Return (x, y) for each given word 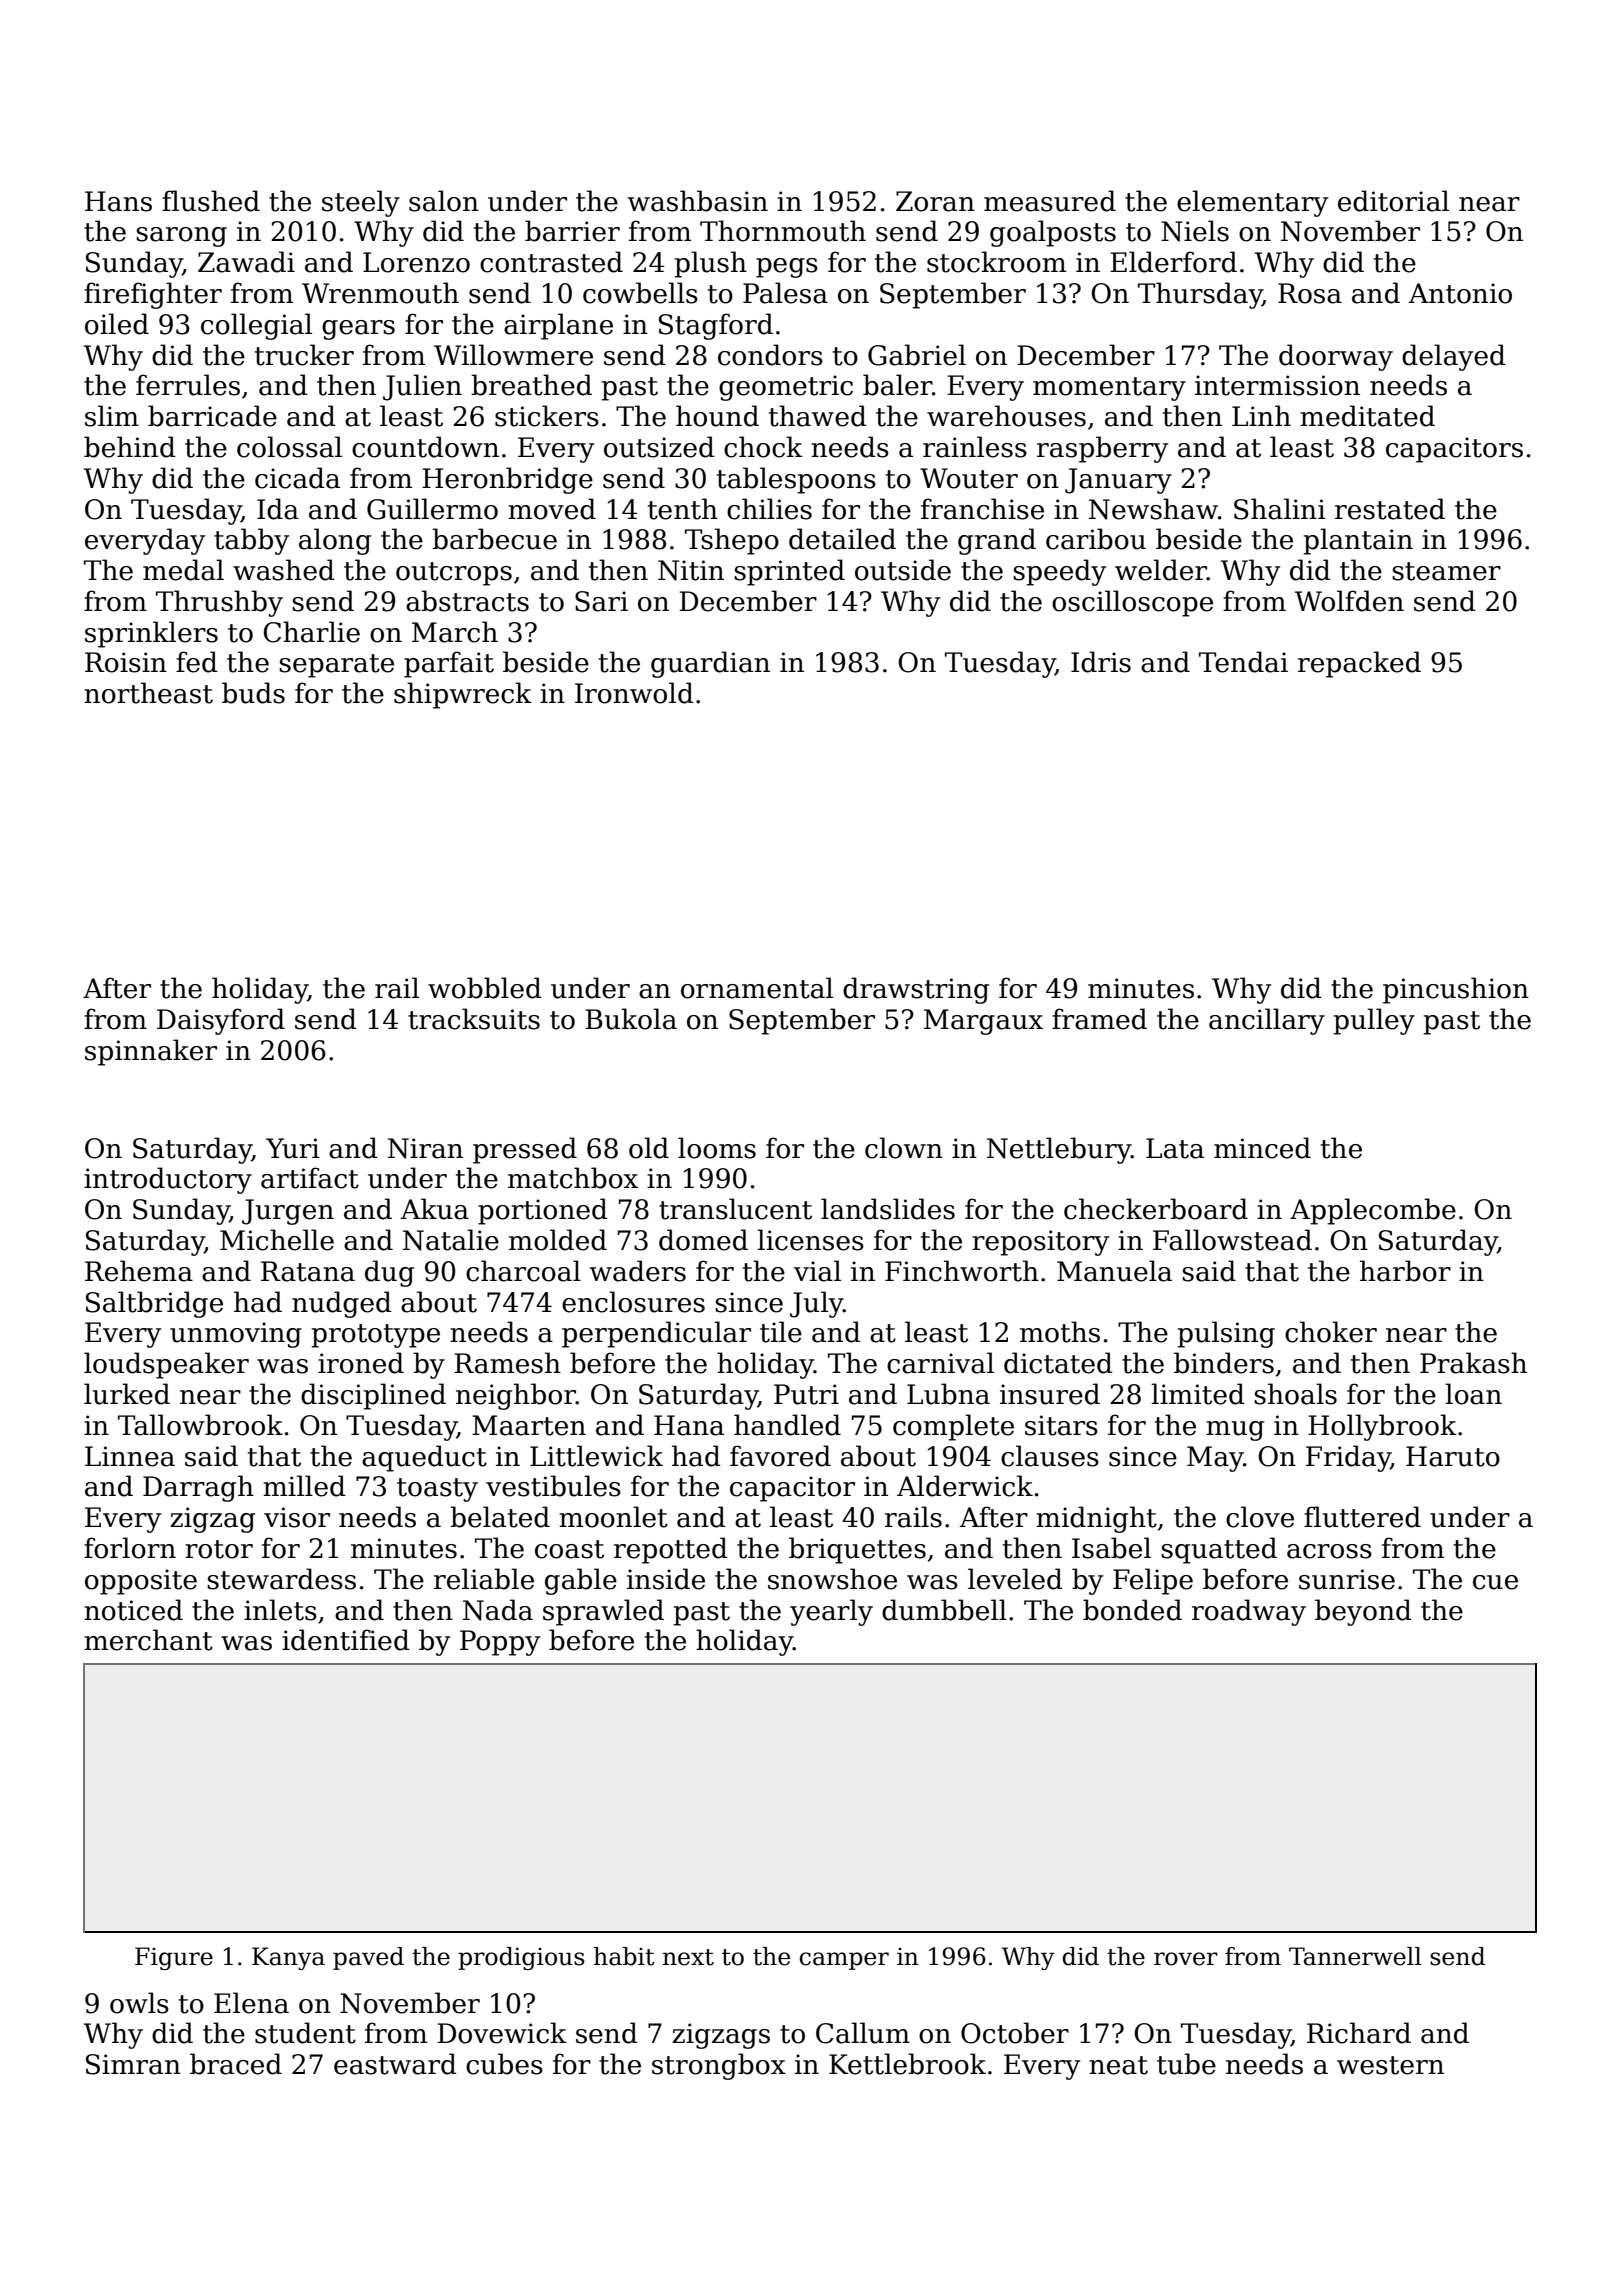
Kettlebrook (907, 2064)
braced (236, 2064)
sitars (1061, 1425)
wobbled (485, 988)
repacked (1359, 664)
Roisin (126, 662)
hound (717, 416)
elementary (1252, 203)
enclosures (633, 1302)
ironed (361, 1363)
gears (358, 330)
